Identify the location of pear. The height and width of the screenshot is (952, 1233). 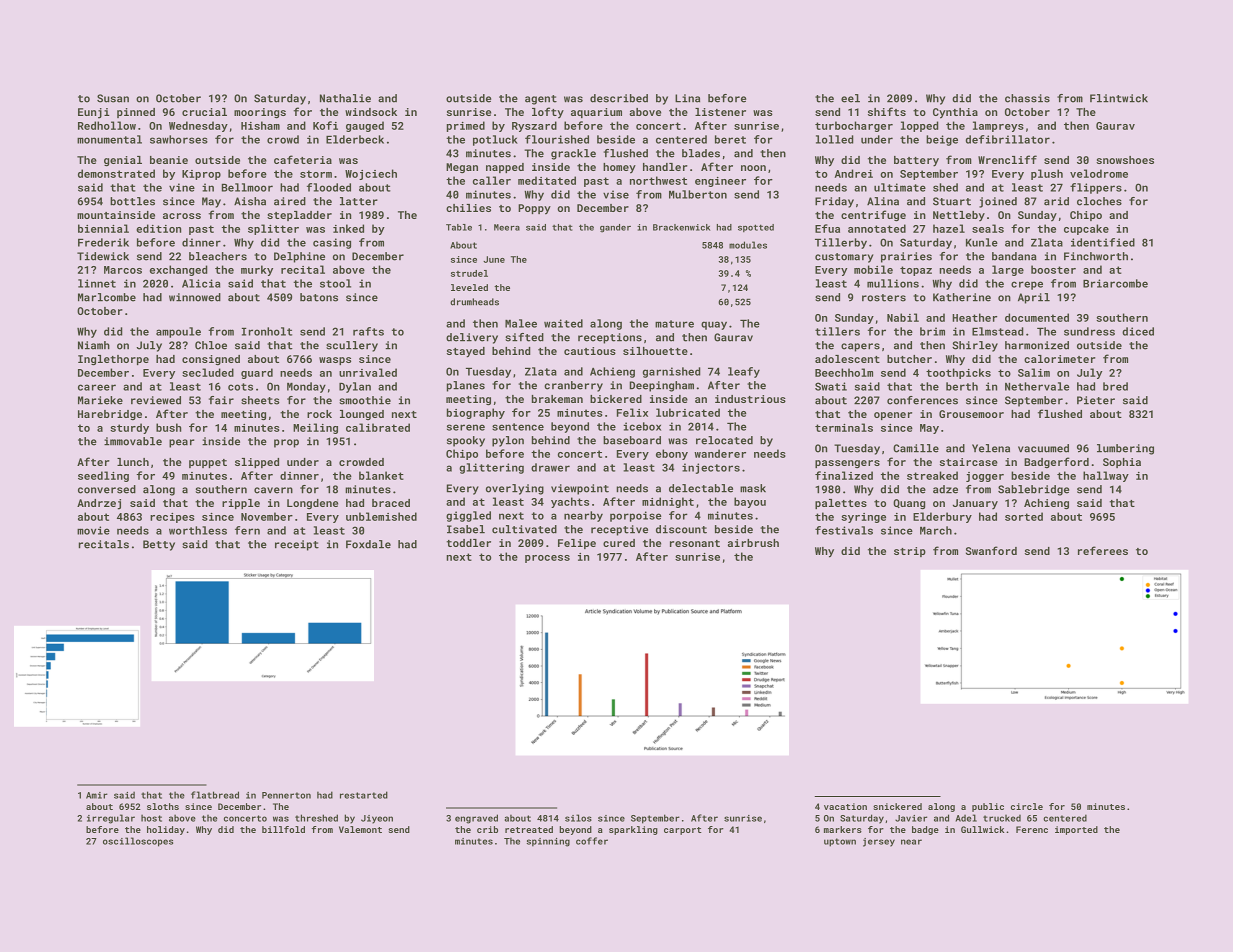
(181, 443).
